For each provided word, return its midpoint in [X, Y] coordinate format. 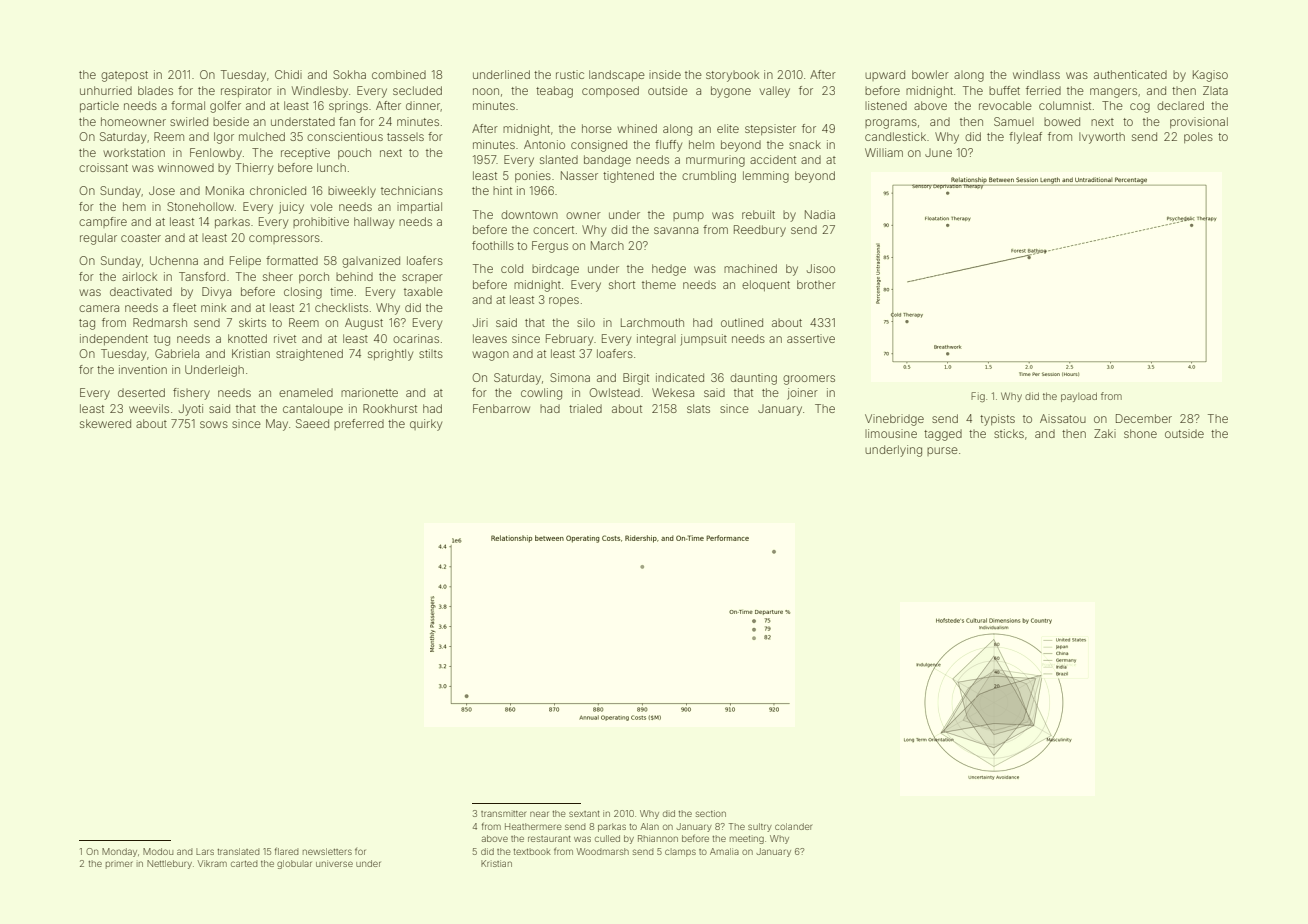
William [884, 152]
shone [1140, 433]
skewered [105, 423]
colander [793, 826]
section [711, 813]
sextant [584, 814]
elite [728, 128]
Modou [158, 851]
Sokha [349, 74]
